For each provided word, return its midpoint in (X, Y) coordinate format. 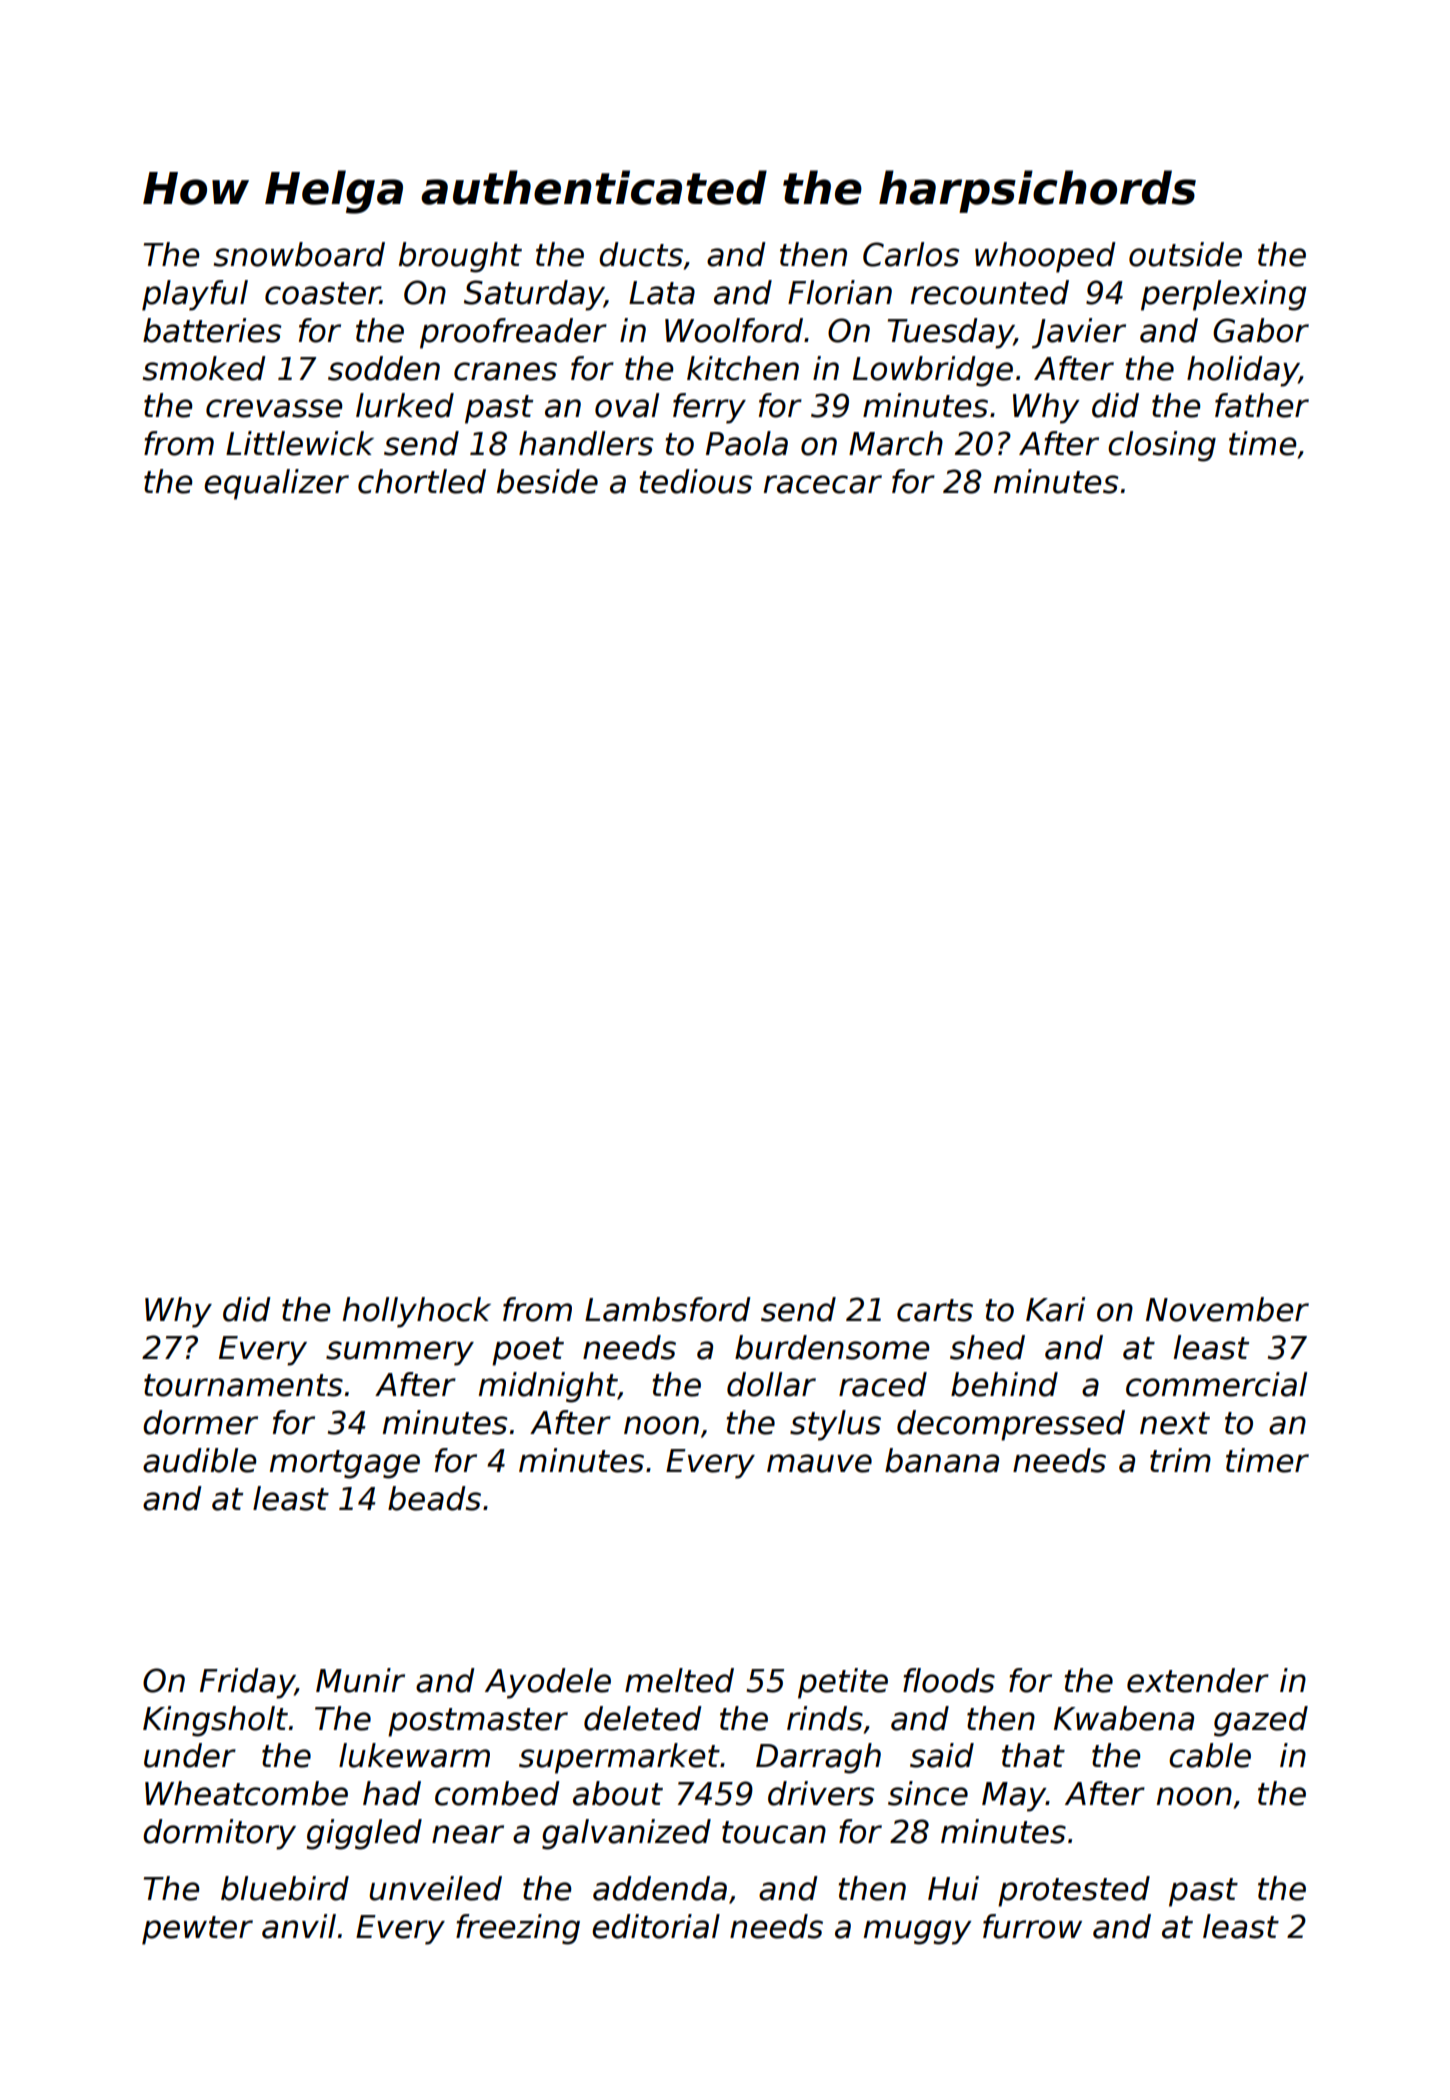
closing (1162, 446)
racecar (823, 484)
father (1262, 405)
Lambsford (668, 1309)
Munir (360, 1680)
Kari (1055, 1309)
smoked (204, 368)
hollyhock (417, 1312)
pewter (197, 1930)
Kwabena (1124, 1718)
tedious (695, 481)
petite (843, 1683)
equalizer (276, 484)
